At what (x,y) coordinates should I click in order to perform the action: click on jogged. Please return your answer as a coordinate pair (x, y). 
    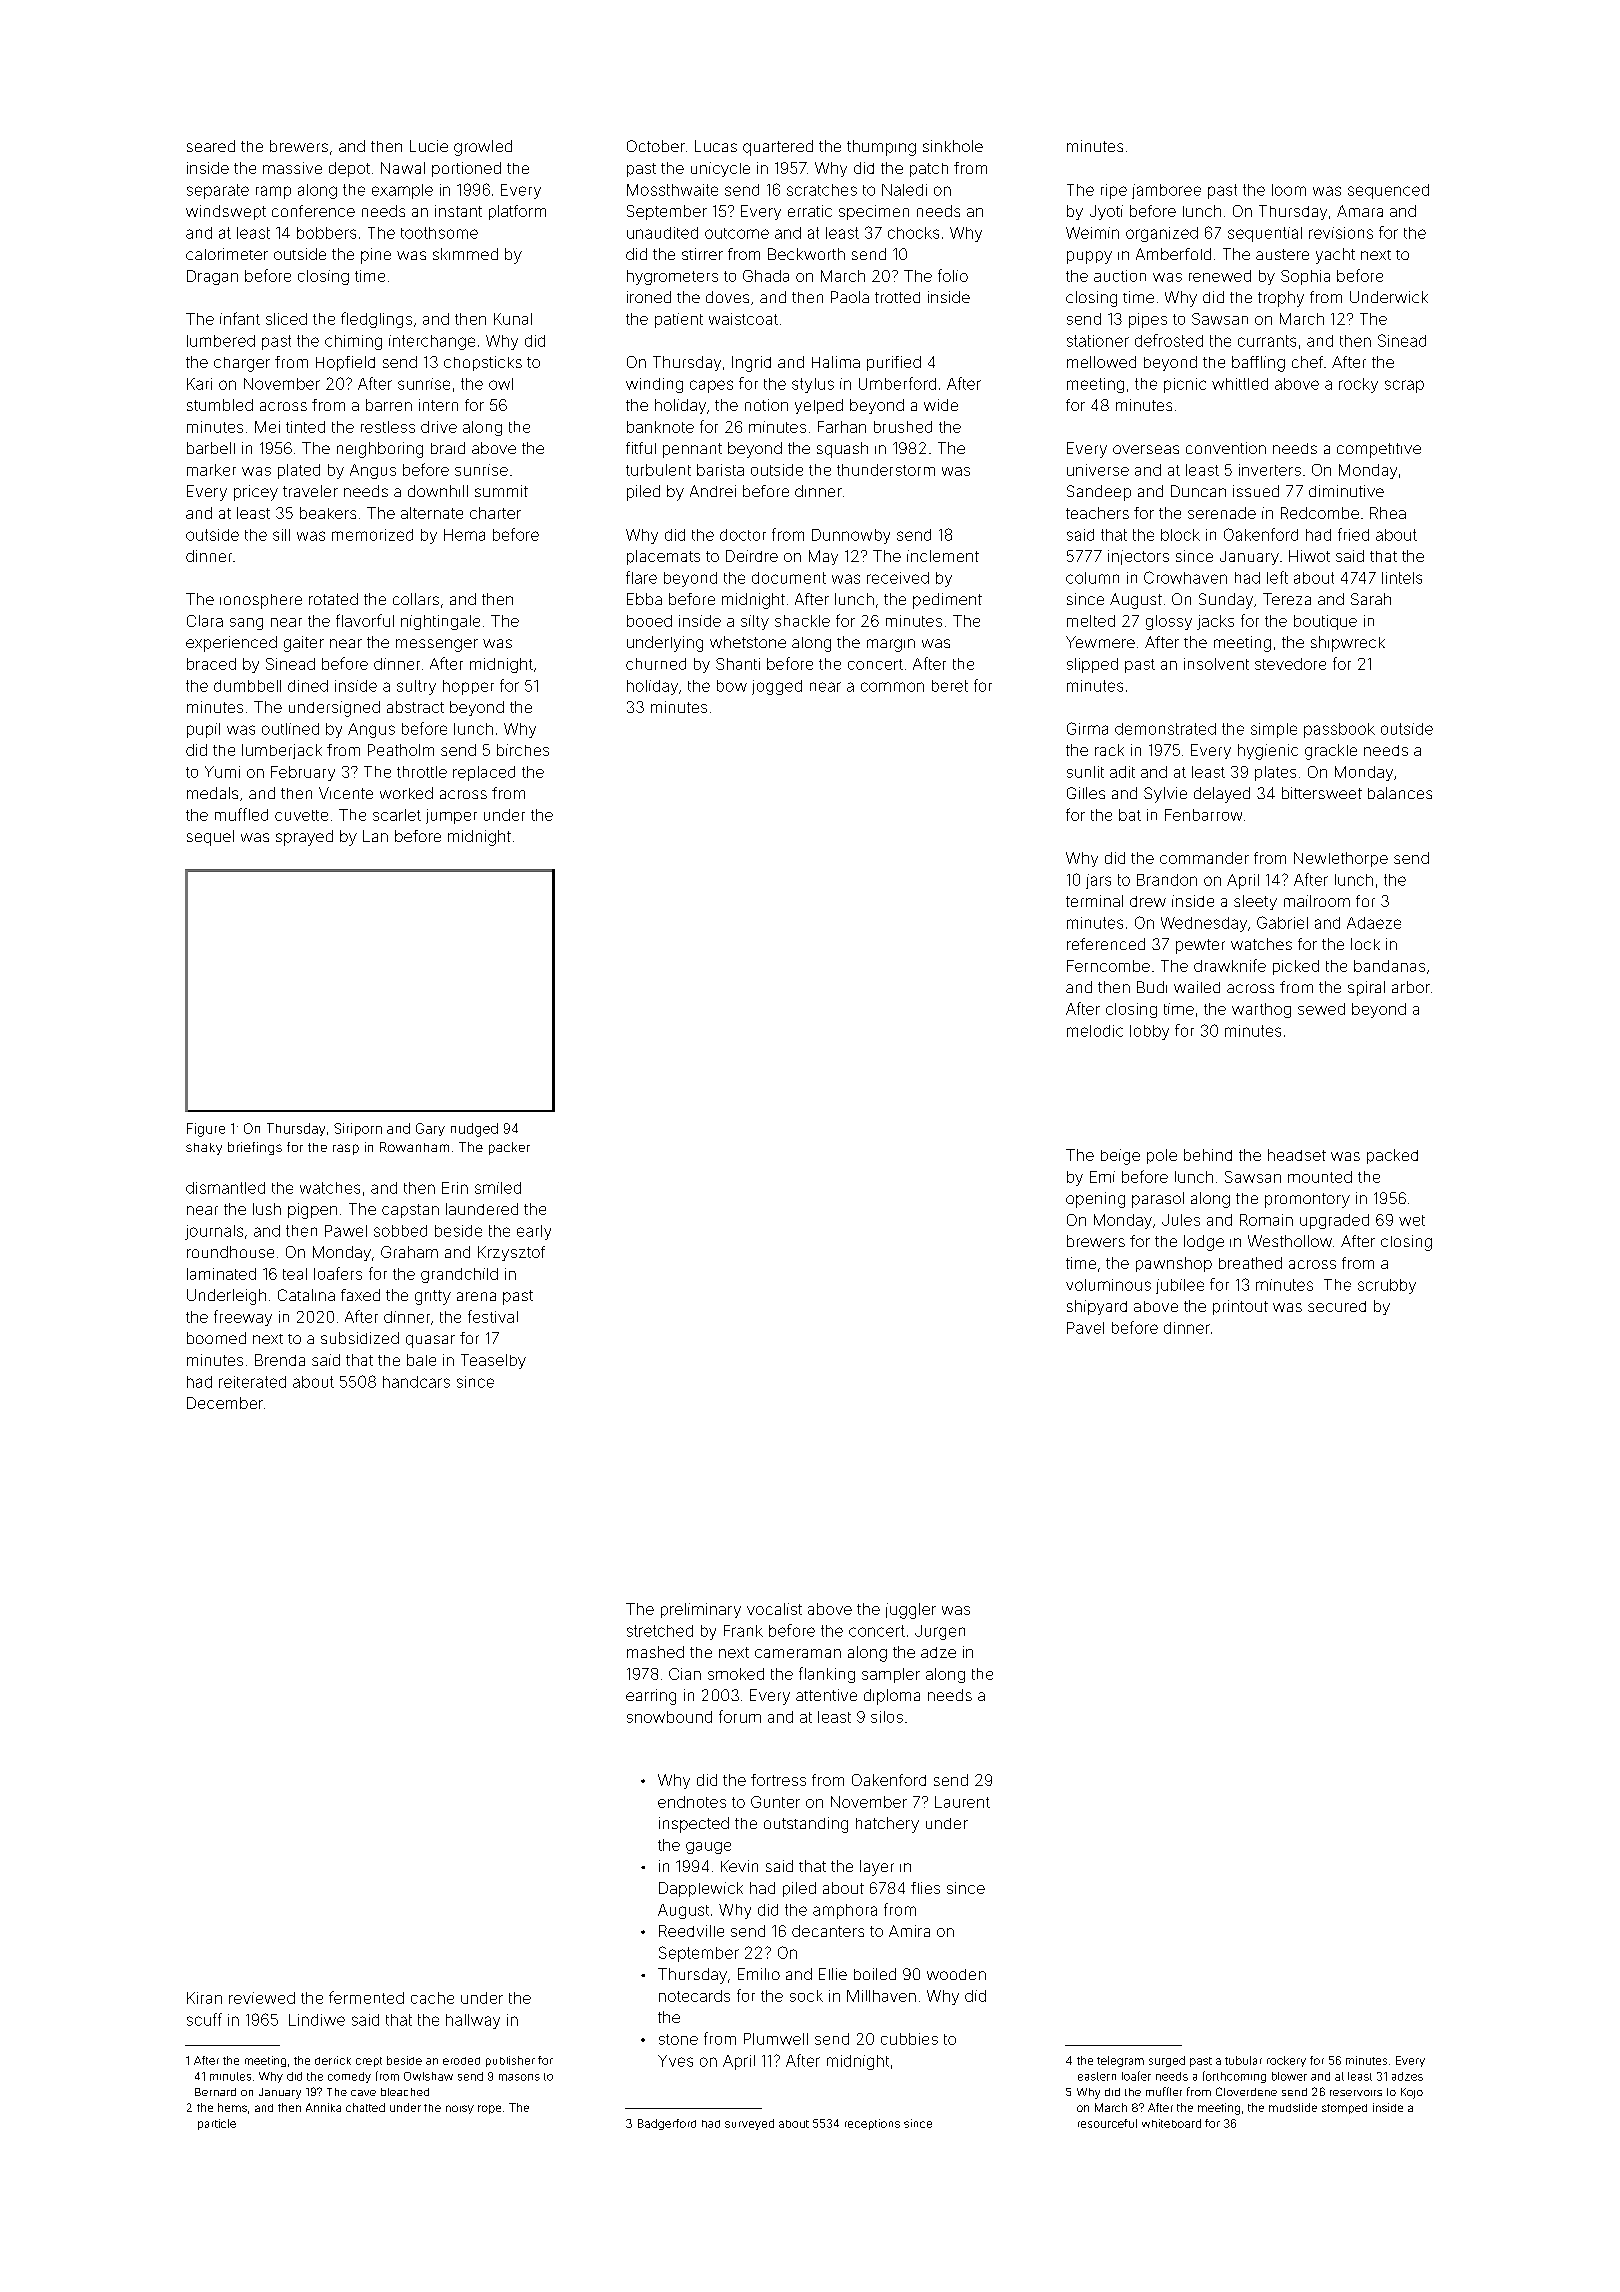
    Looking at the image, I should click on (777, 687).
